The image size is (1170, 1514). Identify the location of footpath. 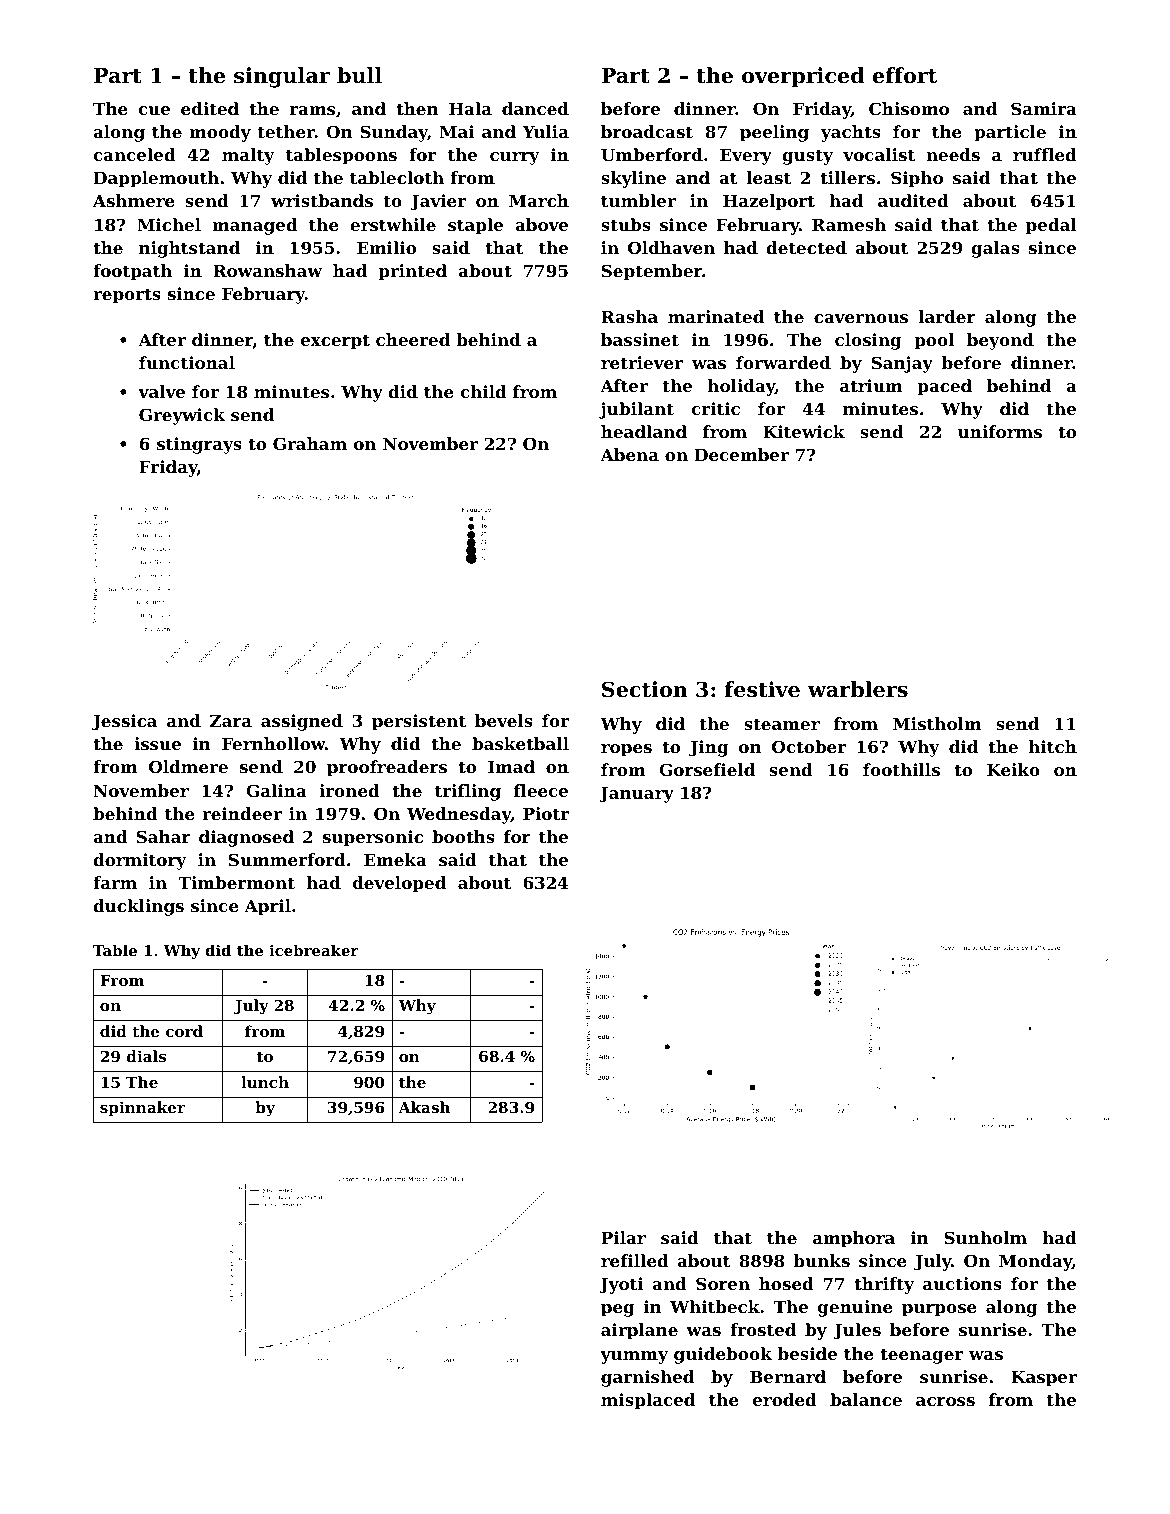
(132, 272).
